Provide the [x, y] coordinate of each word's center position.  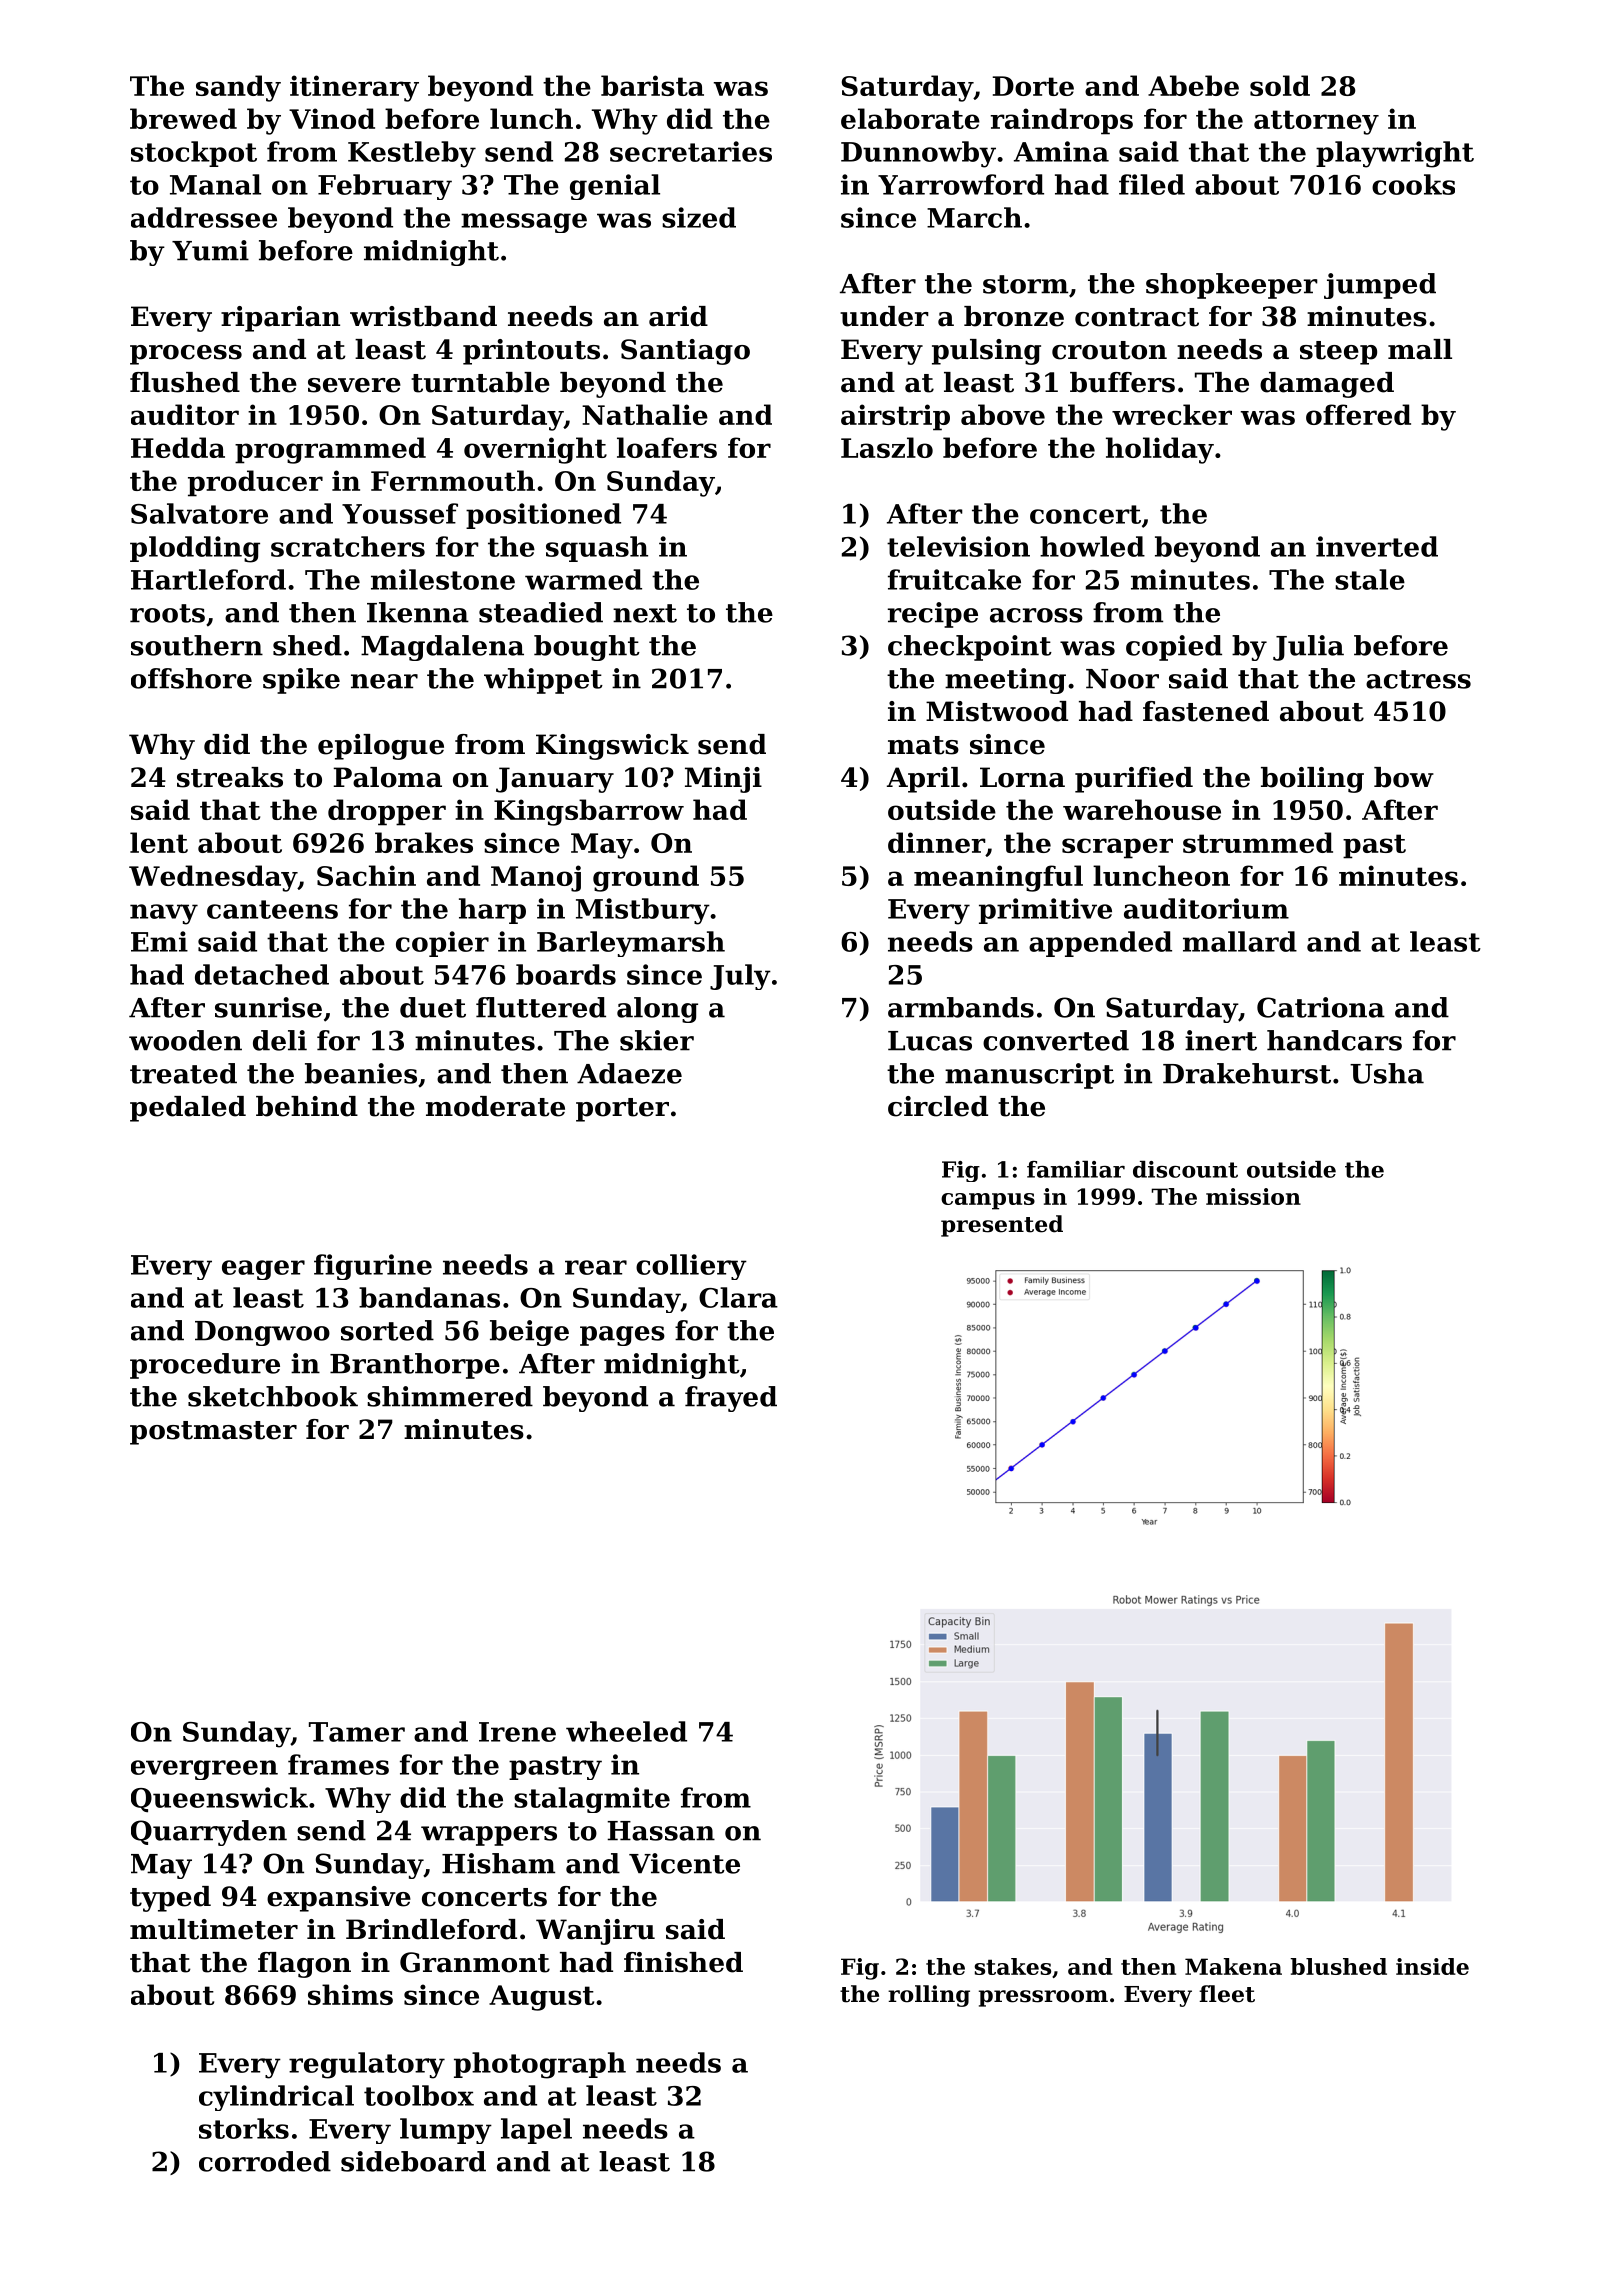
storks [244, 2128]
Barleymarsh [631, 944]
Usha [1387, 1073]
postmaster [213, 1433]
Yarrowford [961, 184]
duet [433, 1007]
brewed [183, 118]
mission [1253, 1196]
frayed [731, 1399]
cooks [1413, 184]
